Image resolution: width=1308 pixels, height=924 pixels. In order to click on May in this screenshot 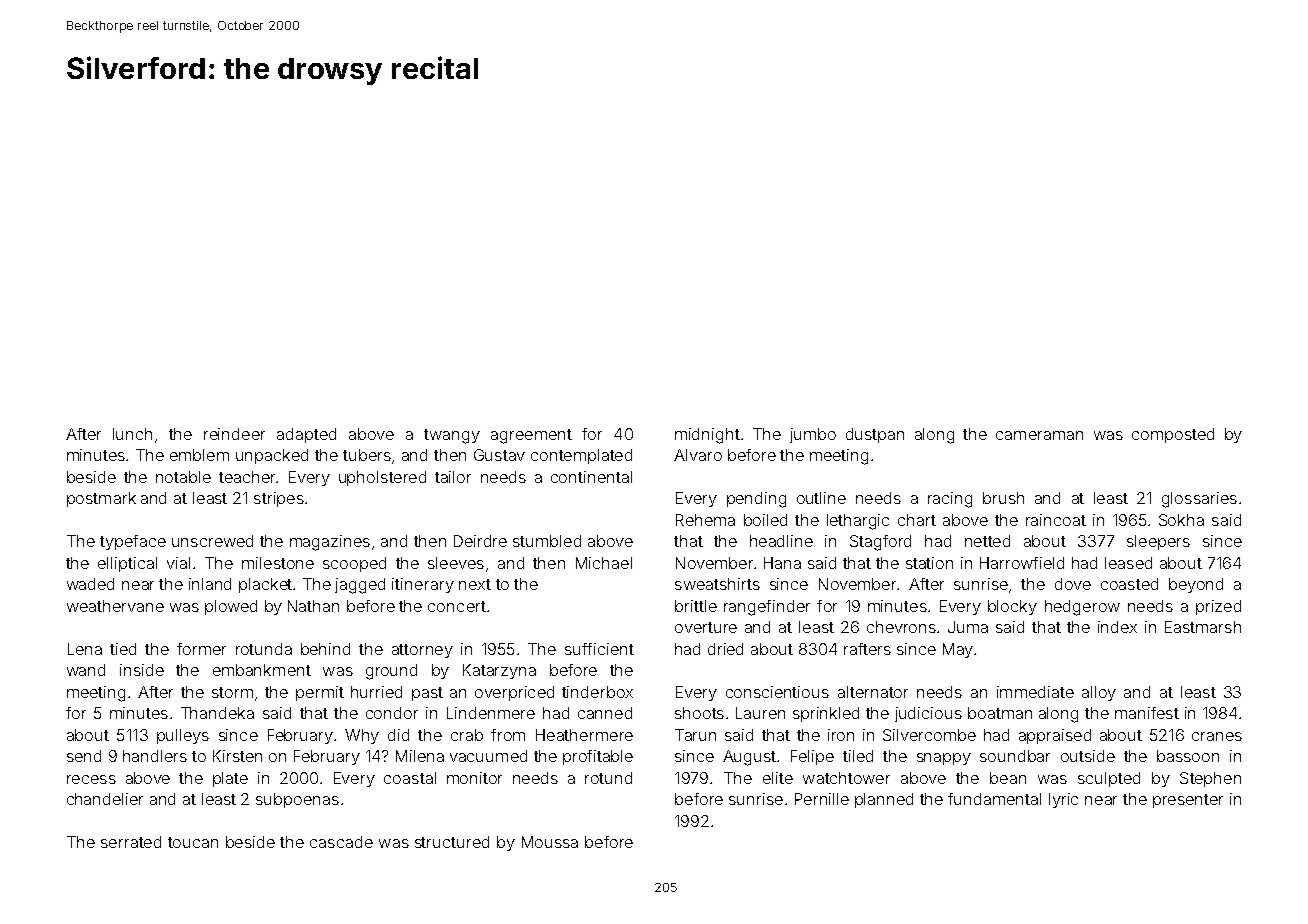, I will do `click(958, 650)`.
